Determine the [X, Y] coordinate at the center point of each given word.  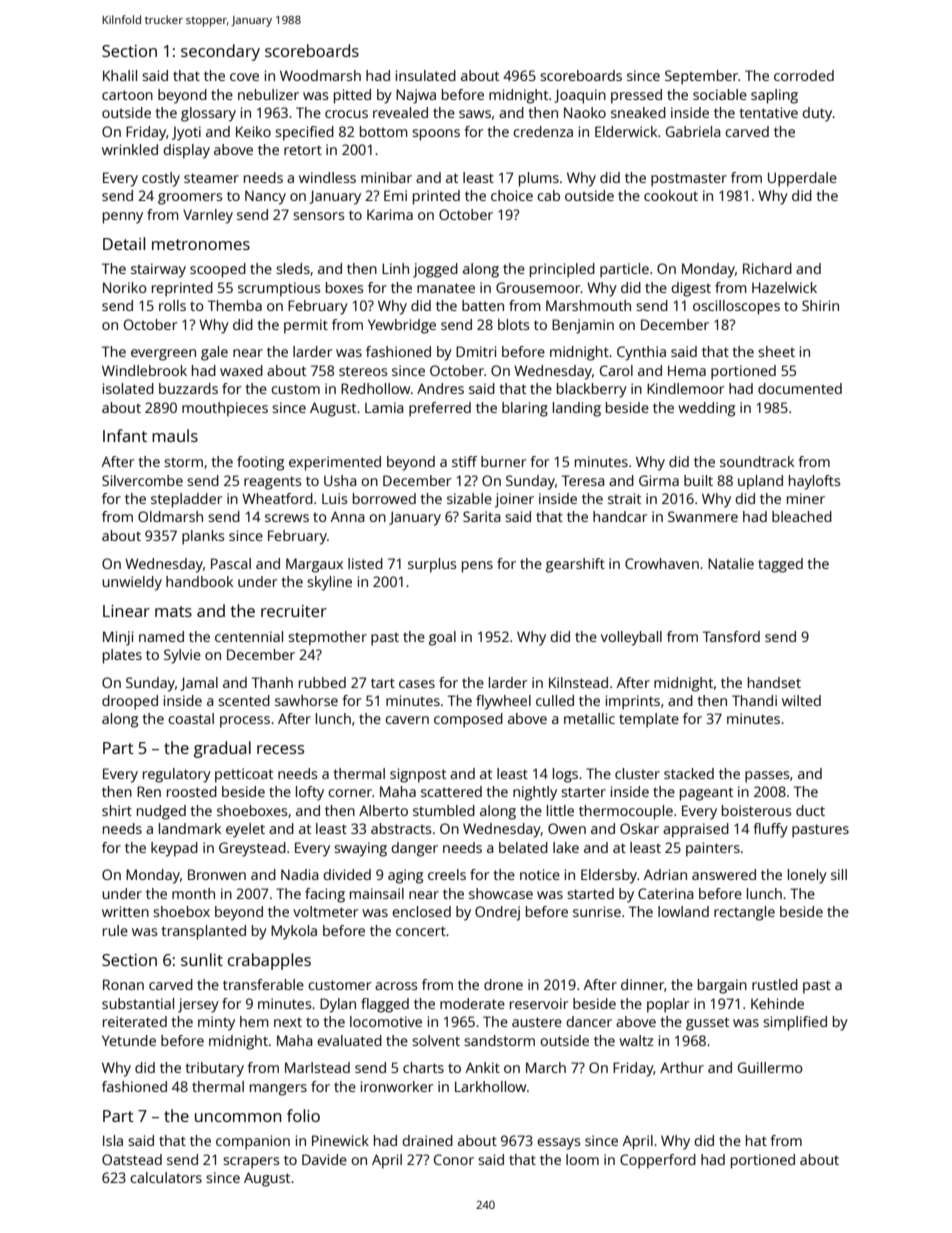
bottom [384, 131]
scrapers [251, 1163]
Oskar [639, 828]
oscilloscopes [736, 307]
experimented [335, 463]
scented [244, 700]
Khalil [120, 75]
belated [523, 847]
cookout [671, 195]
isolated [128, 388]
